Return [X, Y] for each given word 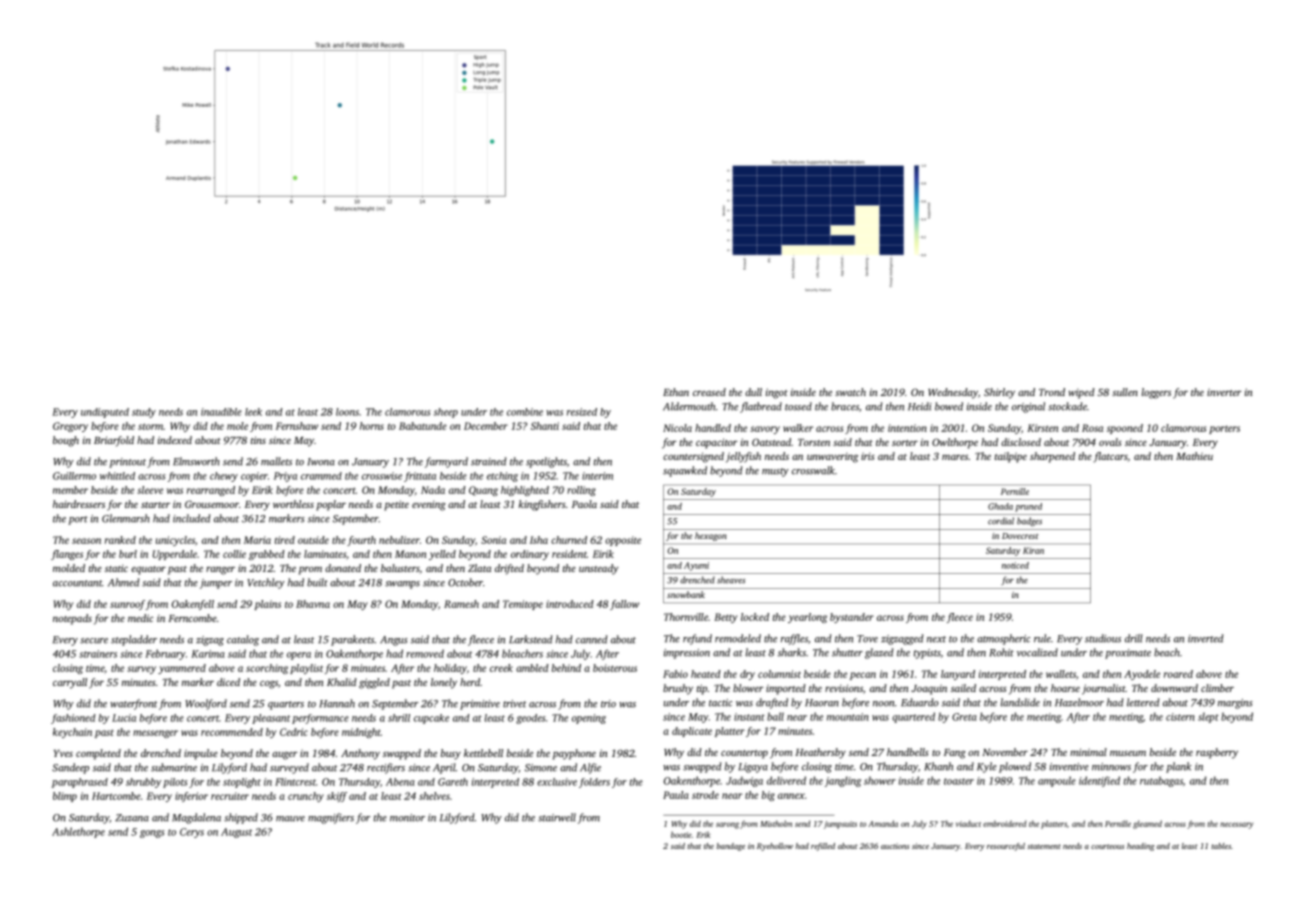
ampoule [1057, 781]
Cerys [192, 833]
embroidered [1005, 823]
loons [347, 412]
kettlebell [483, 753]
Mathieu [1194, 456]
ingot [777, 393]
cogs [269, 685]
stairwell [557, 817]
